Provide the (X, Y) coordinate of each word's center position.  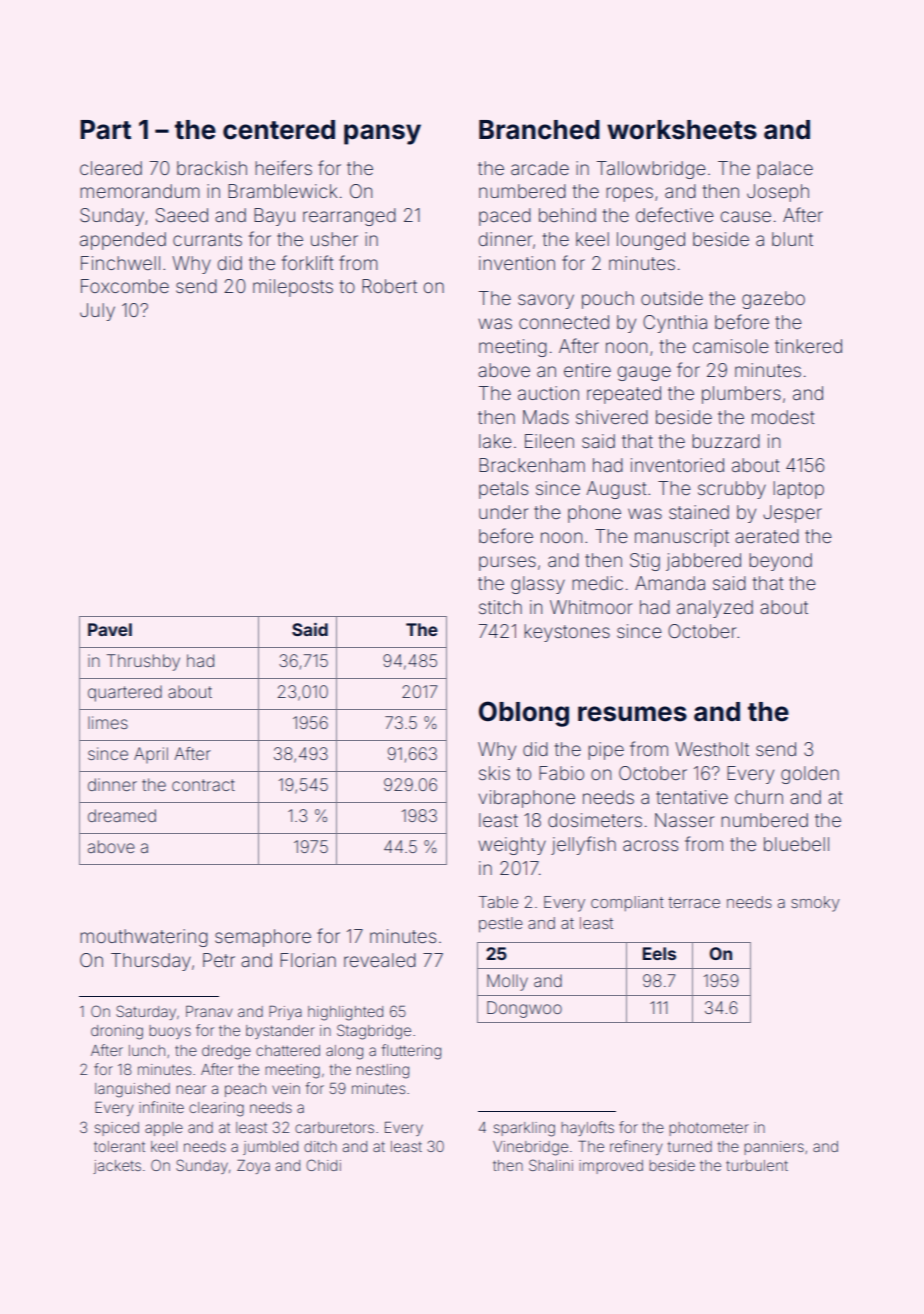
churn (759, 797)
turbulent (757, 1165)
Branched (539, 130)
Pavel (110, 629)
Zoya (253, 1167)
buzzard (726, 441)
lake (495, 441)
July (97, 312)
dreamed (122, 815)
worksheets (682, 130)
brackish (212, 168)
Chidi (323, 1165)
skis (494, 773)
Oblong (524, 714)
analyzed (715, 609)
